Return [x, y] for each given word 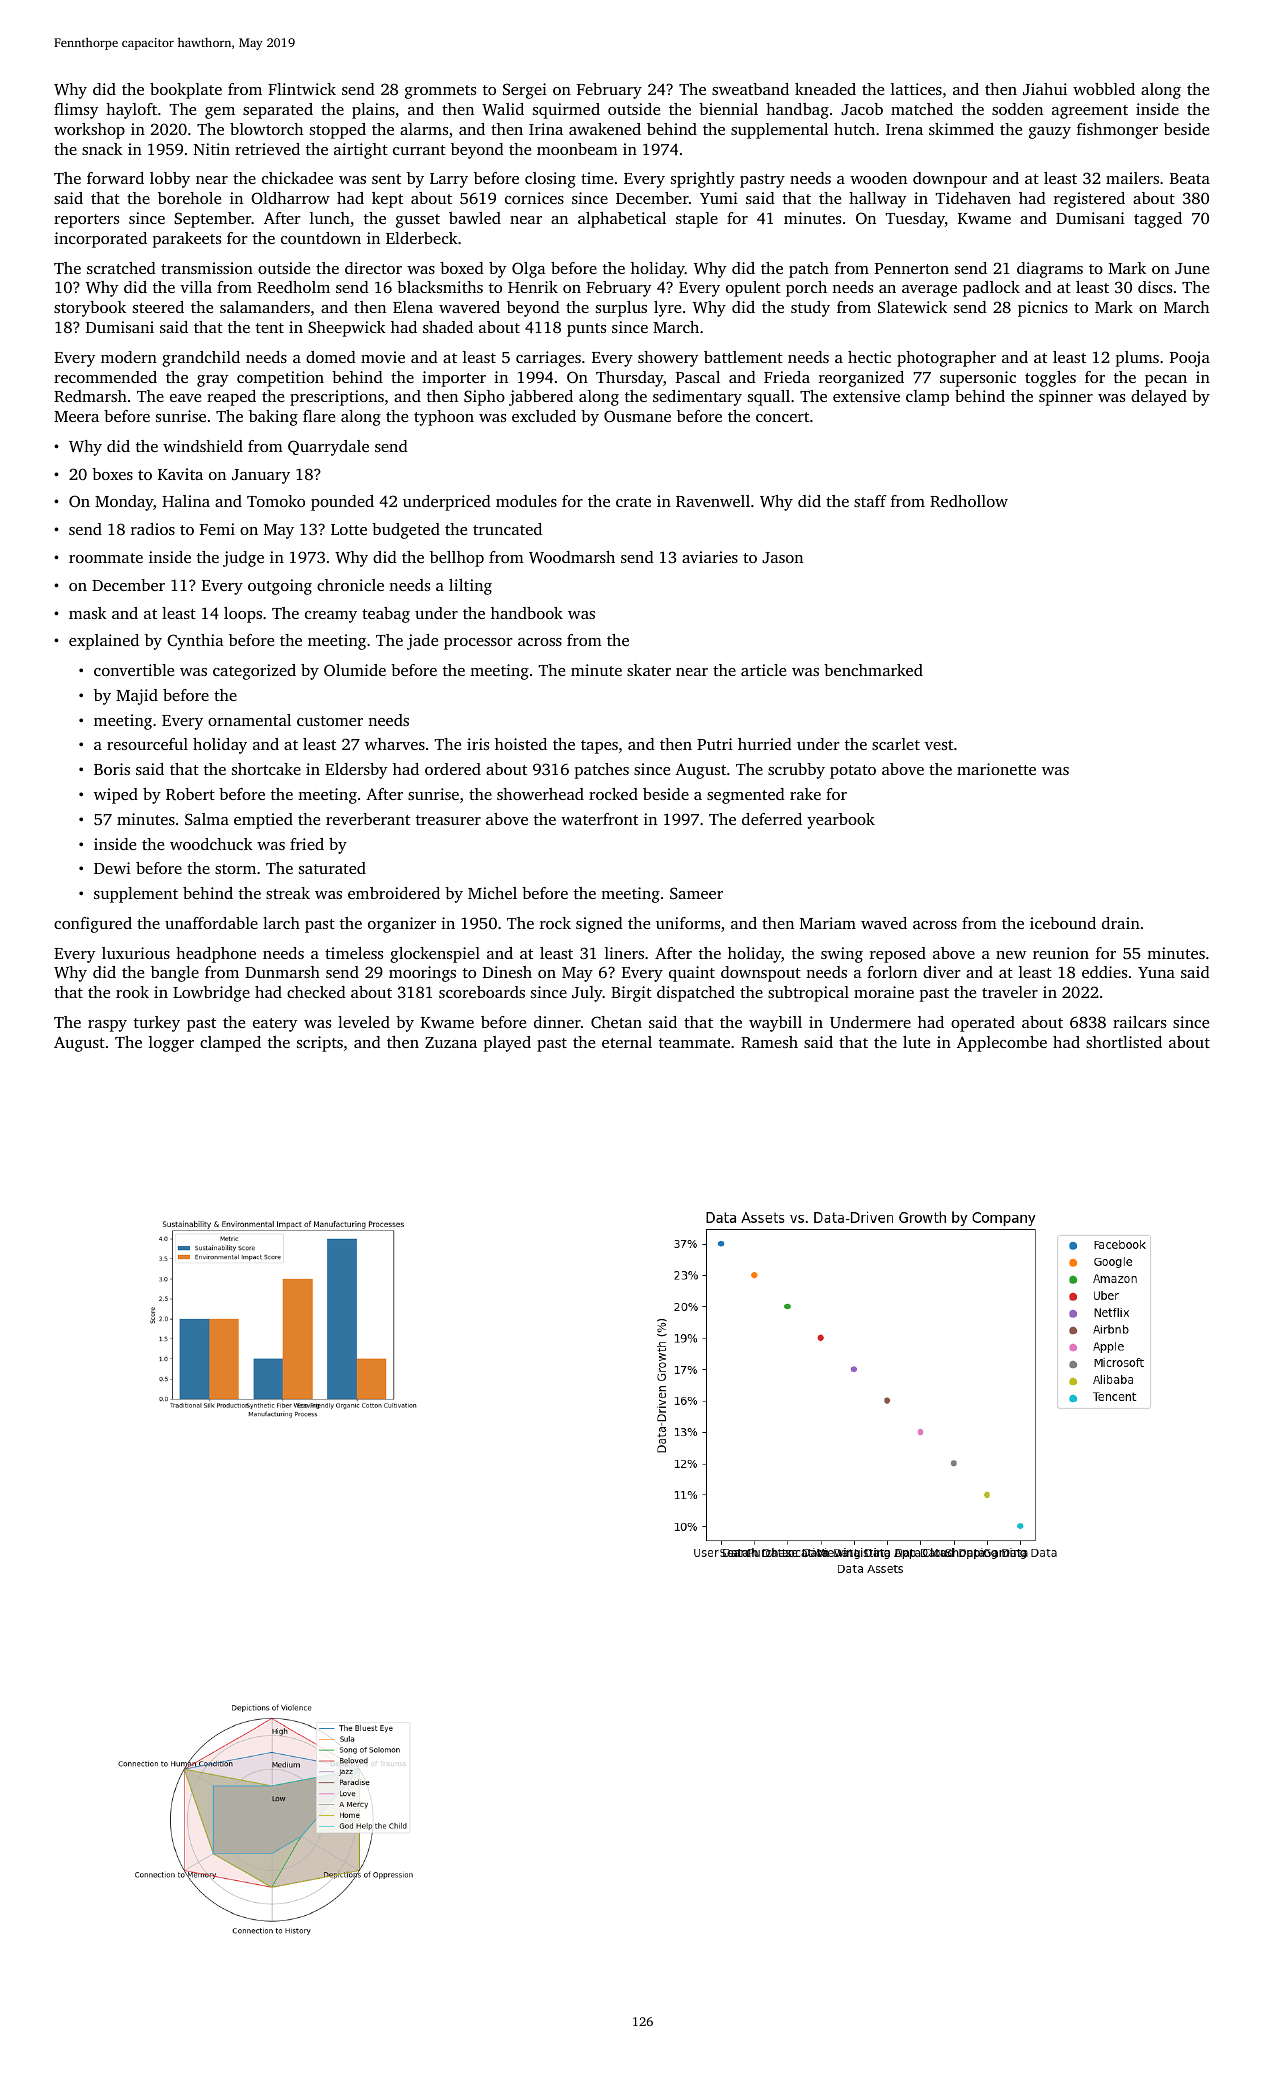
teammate [694, 1043]
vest [939, 745]
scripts [320, 1044]
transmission [207, 268]
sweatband [750, 89]
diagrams [1050, 270]
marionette [996, 769]
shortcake [266, 769]
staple [697, 220]
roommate [106, 558]
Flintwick [302, 89]
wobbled [1104, 89]
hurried [765, 744]
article [763, 670]
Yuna [1156, 972]
